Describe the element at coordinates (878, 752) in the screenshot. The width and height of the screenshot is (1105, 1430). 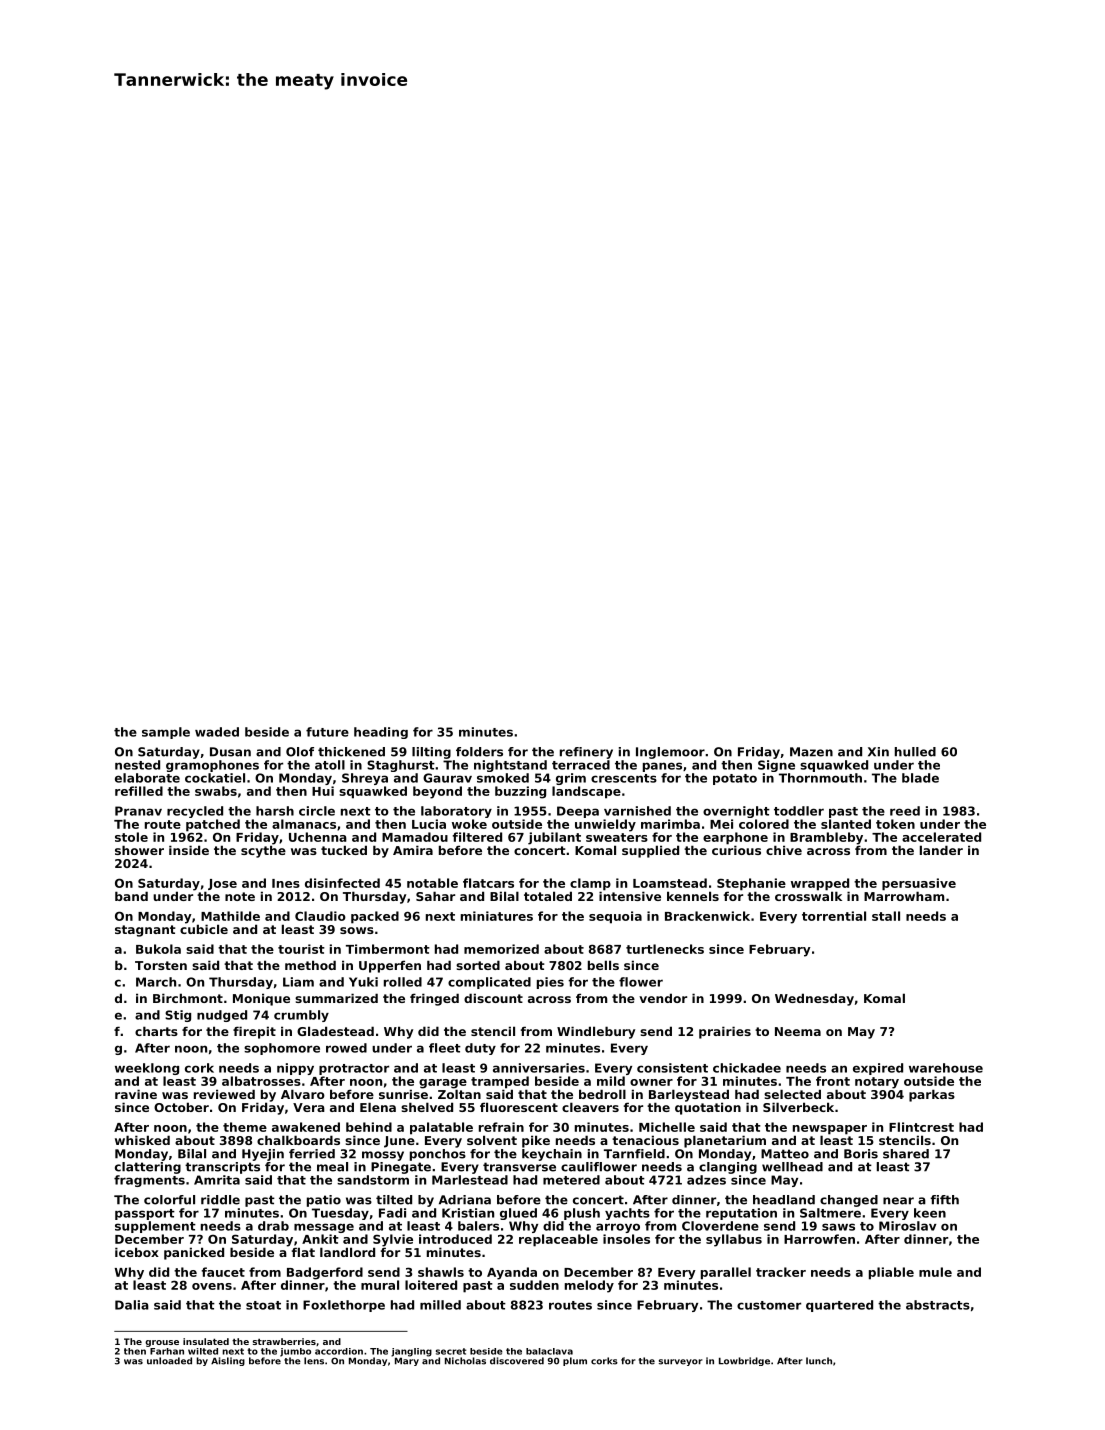
I see `Xin` at that location.
